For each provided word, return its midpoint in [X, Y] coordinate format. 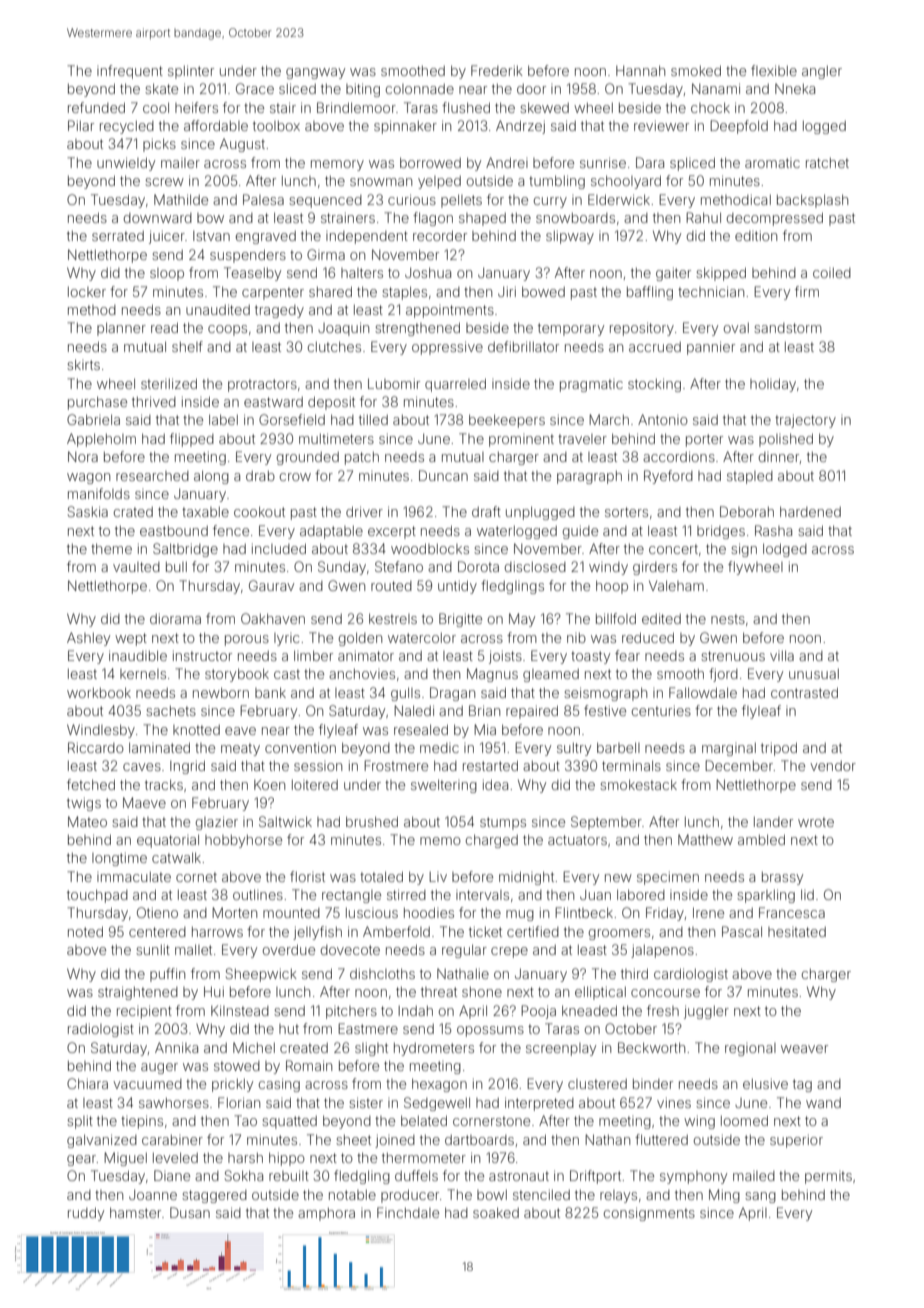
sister [366, 1102]
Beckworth [651, 1047]
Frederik [497, 70]
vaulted [136, 567]
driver [364, 511]
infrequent [130, 72]
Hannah [640, 70]
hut [289, 1029]
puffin [167, 975]
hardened [810, 511]
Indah [415, 1011]
